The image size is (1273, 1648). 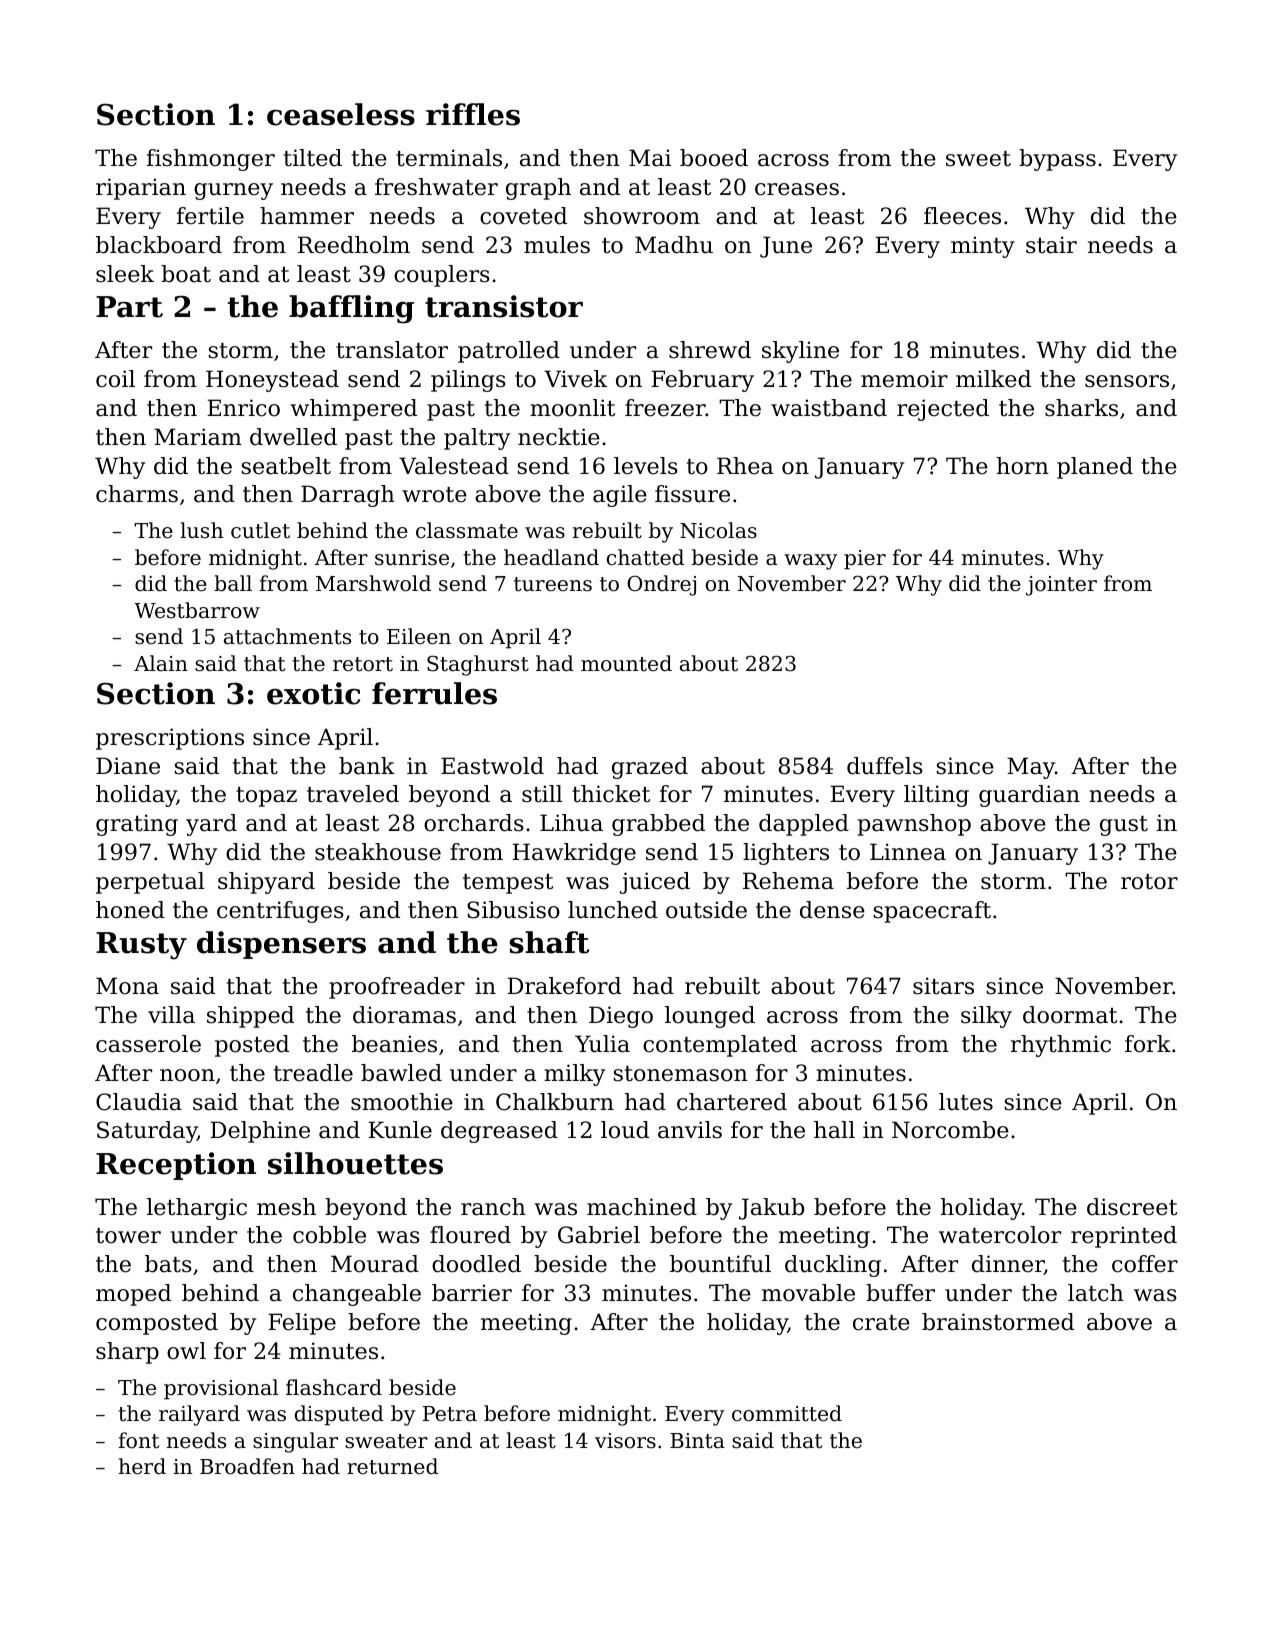 What do you see at coordinates (1124, 826) in the screenshot?
I see `gust` at bounding box center [1124, 826].
